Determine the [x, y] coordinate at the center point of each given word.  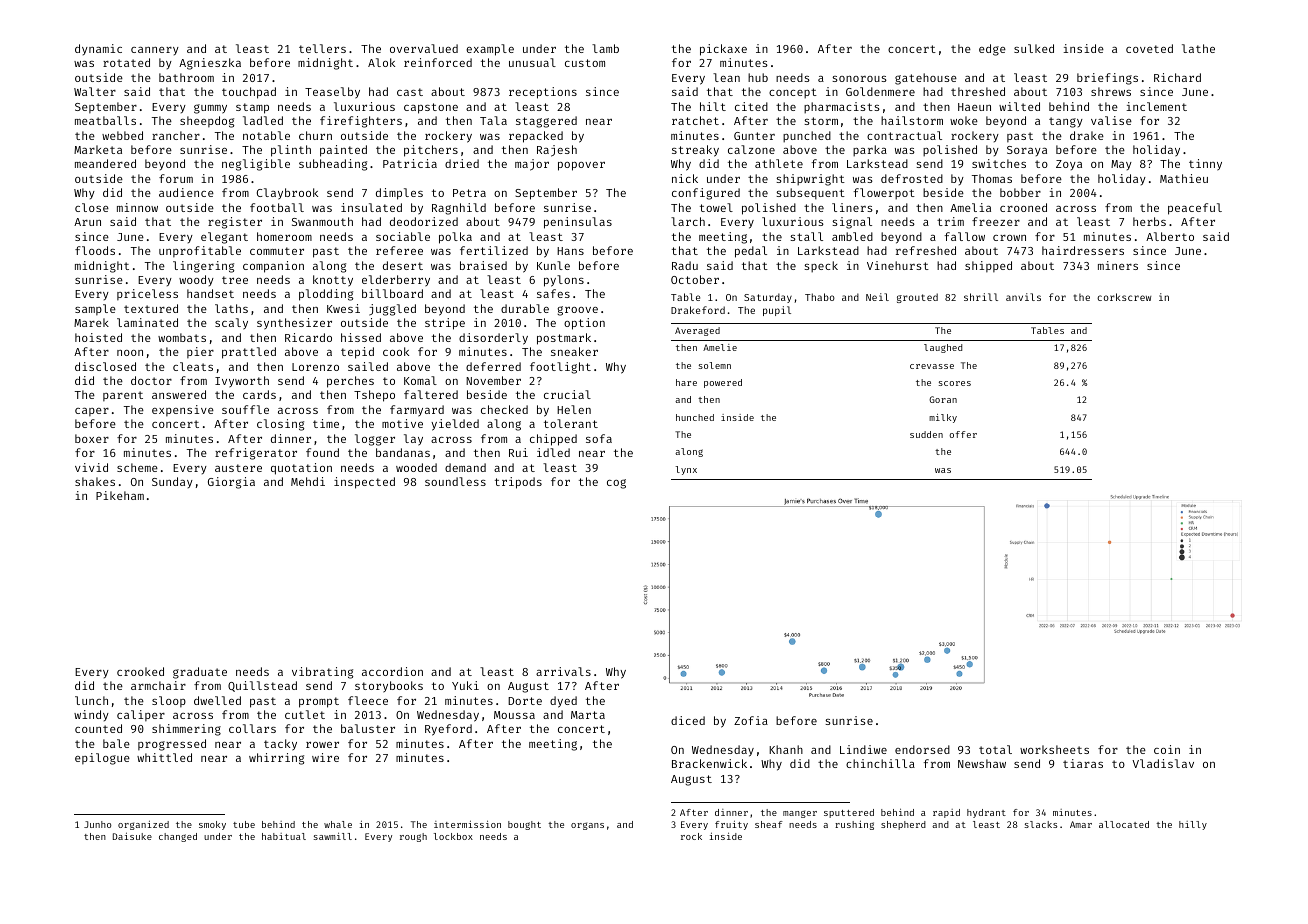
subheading [333, 165]
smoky [212, 825]
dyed [563, 702]
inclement [1156, 106]
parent [123, 396]
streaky [695, 151]
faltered [431, 394]
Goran [943, 399]
